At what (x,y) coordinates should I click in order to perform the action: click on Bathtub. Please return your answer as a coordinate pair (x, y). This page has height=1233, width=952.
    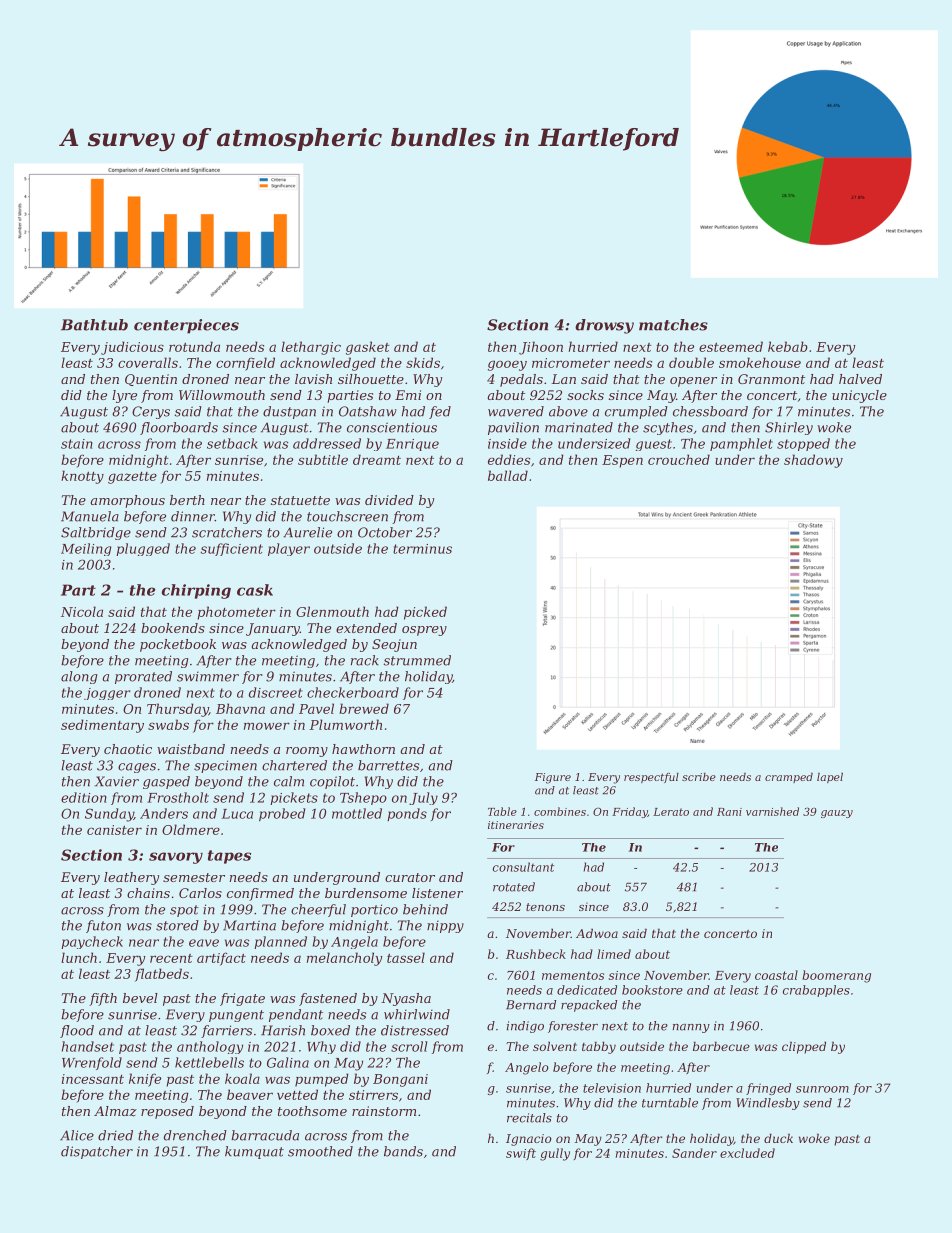
    Looking at the image, I should click on (94, 325).
